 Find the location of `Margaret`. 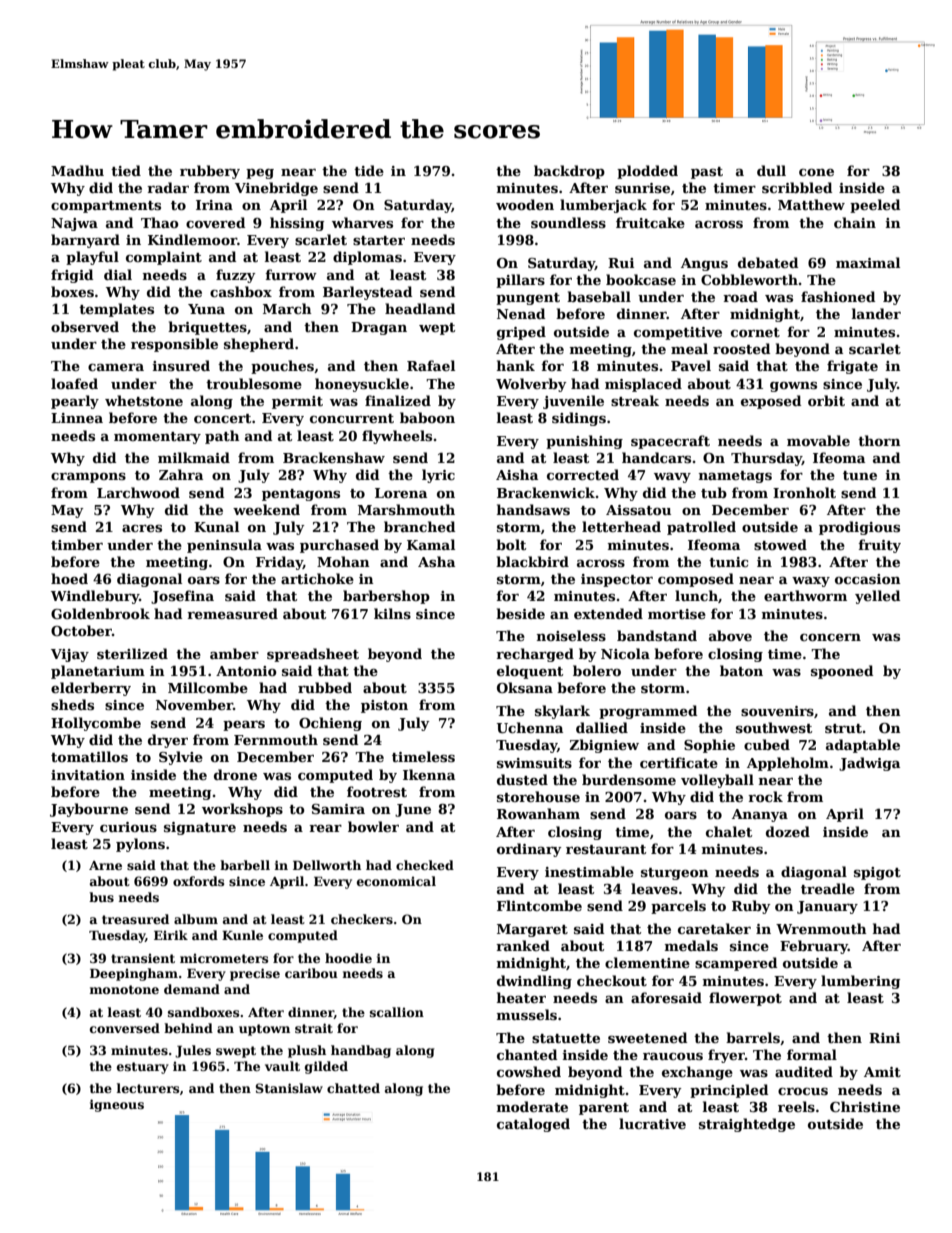

Margaret is located at coordinates (532, 930).
